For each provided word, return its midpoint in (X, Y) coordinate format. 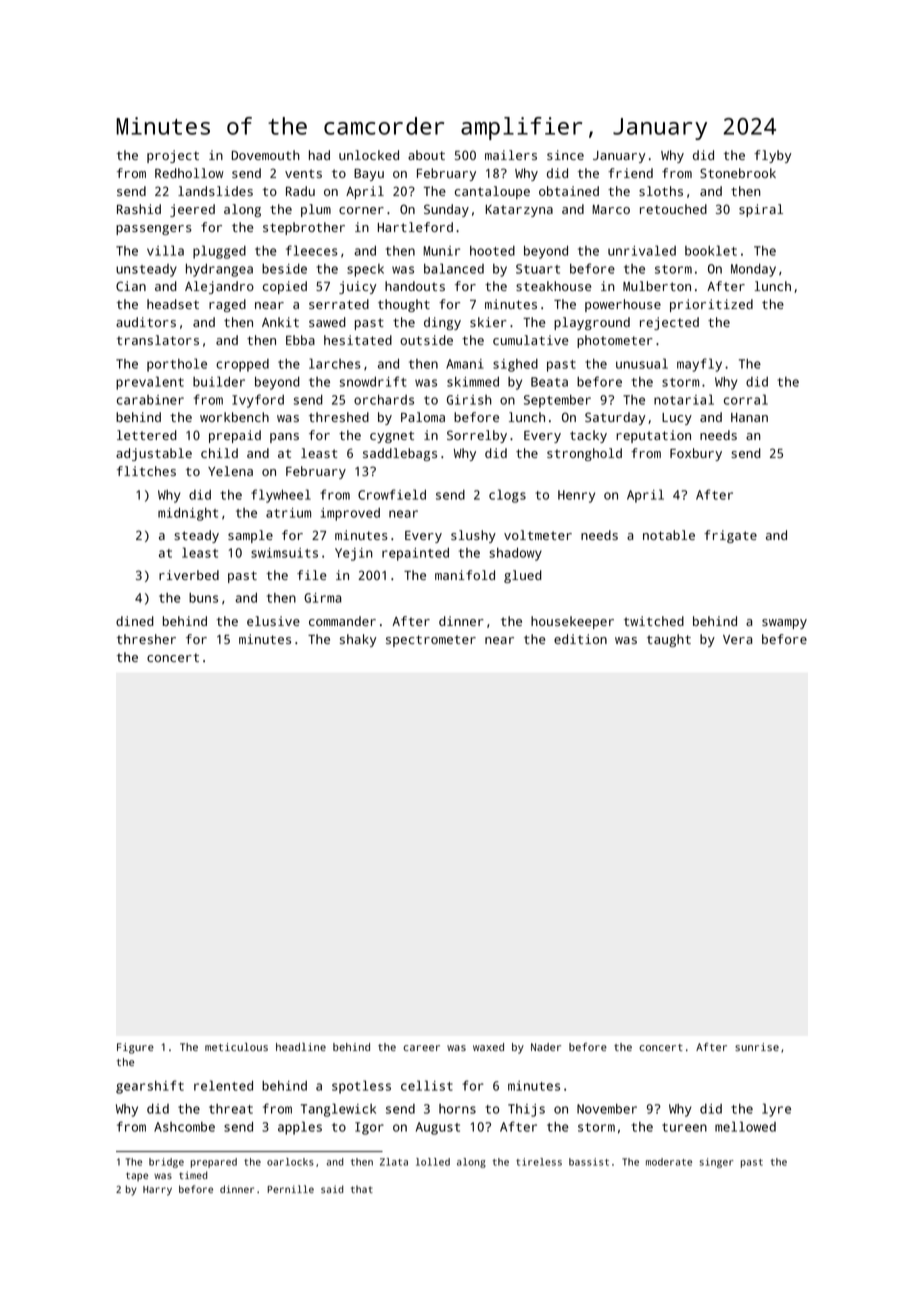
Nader (546, 1047)
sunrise (757, 1047)
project (173, 156)
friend (630, 173)
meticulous (236, 1047)
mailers (511, 155)
